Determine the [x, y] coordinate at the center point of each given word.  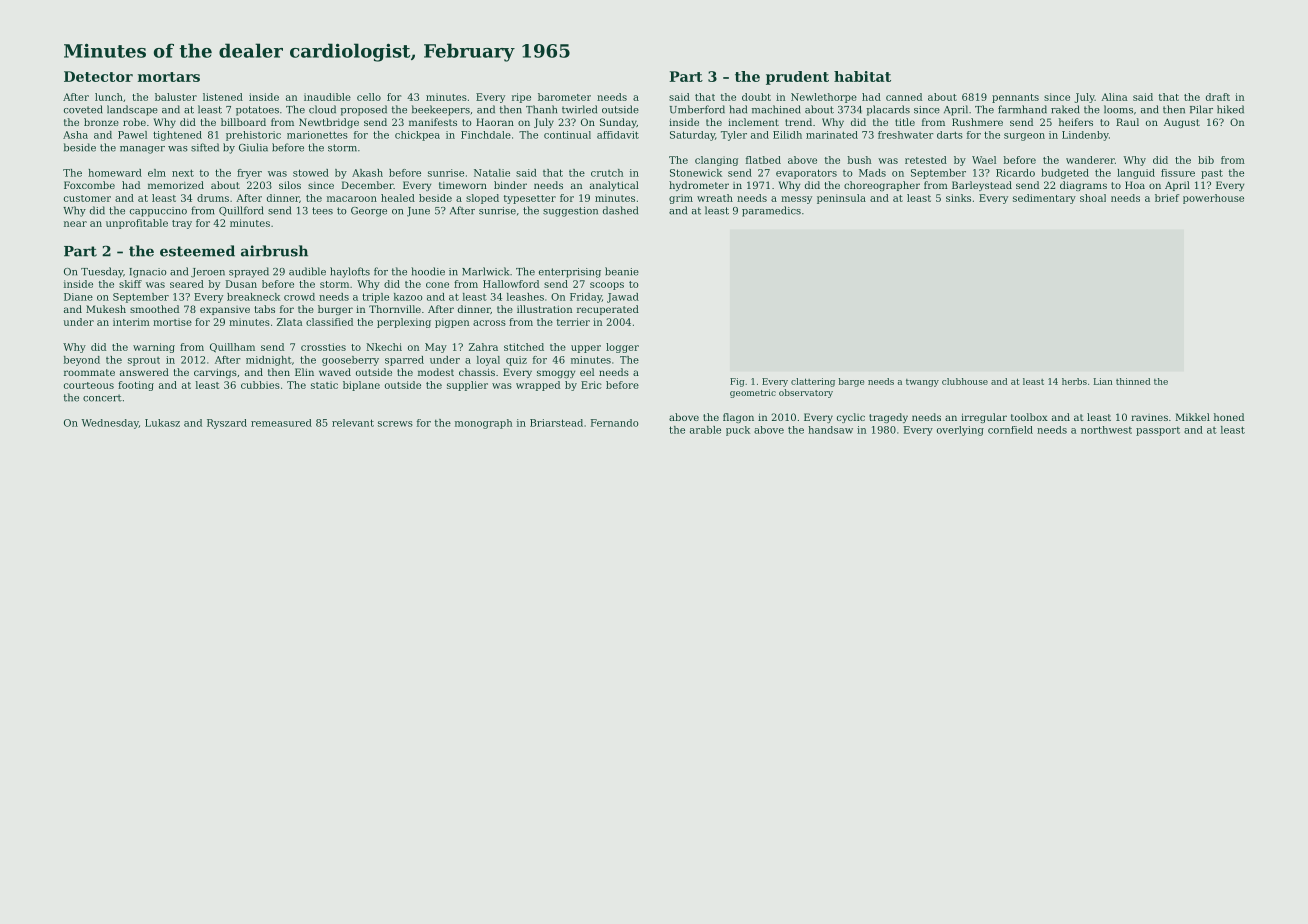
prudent [797, 78]
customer [87, 198]
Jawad [623, 298]
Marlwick [485, 271]
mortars [169, 77]
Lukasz [162, 423]
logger [622, 348]
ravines [1149, 417]
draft [1218, 97]
